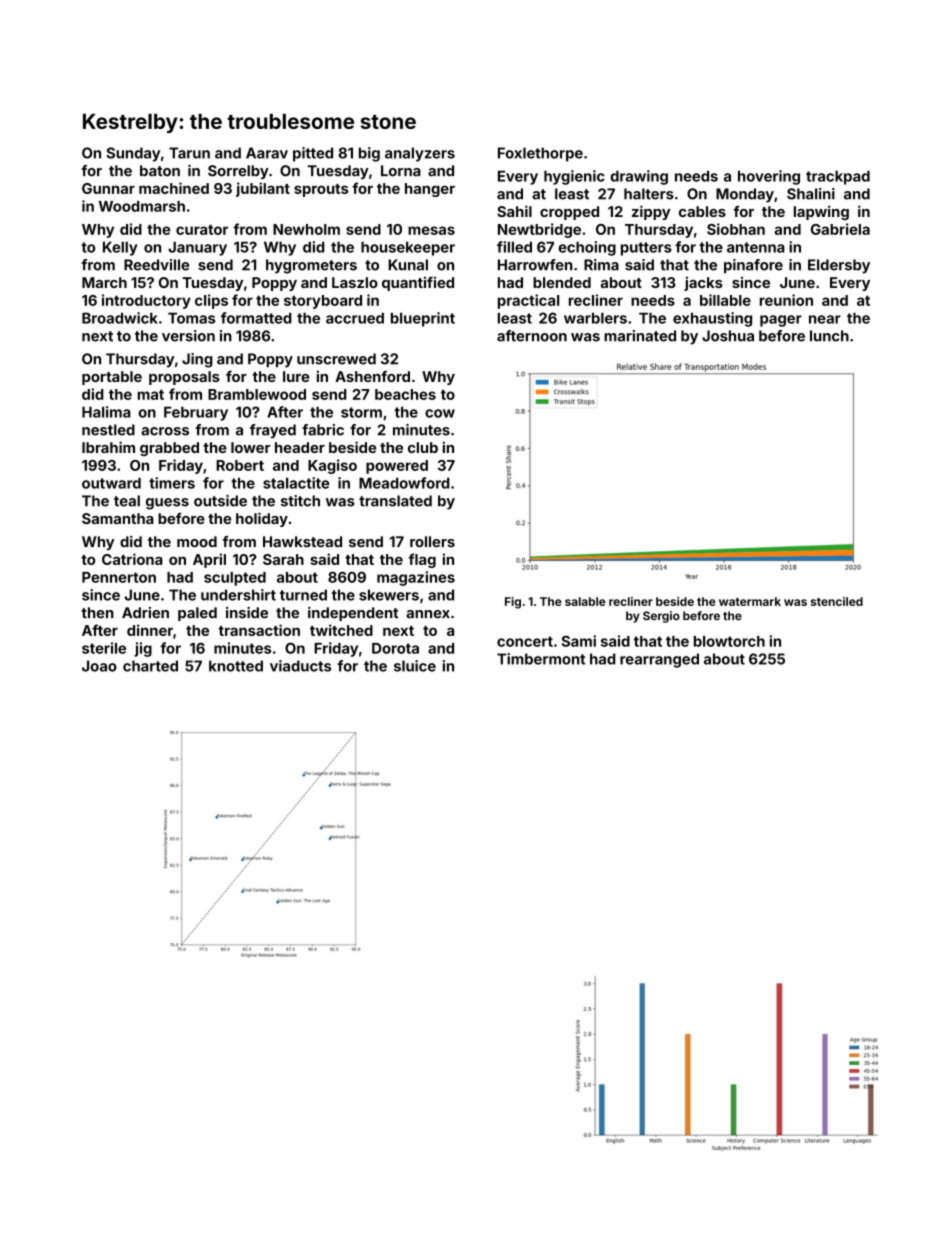 The image size is (952, 1233). Describe the element at coordinates (836, 601) in the page. I see `stenciled` at that location.
